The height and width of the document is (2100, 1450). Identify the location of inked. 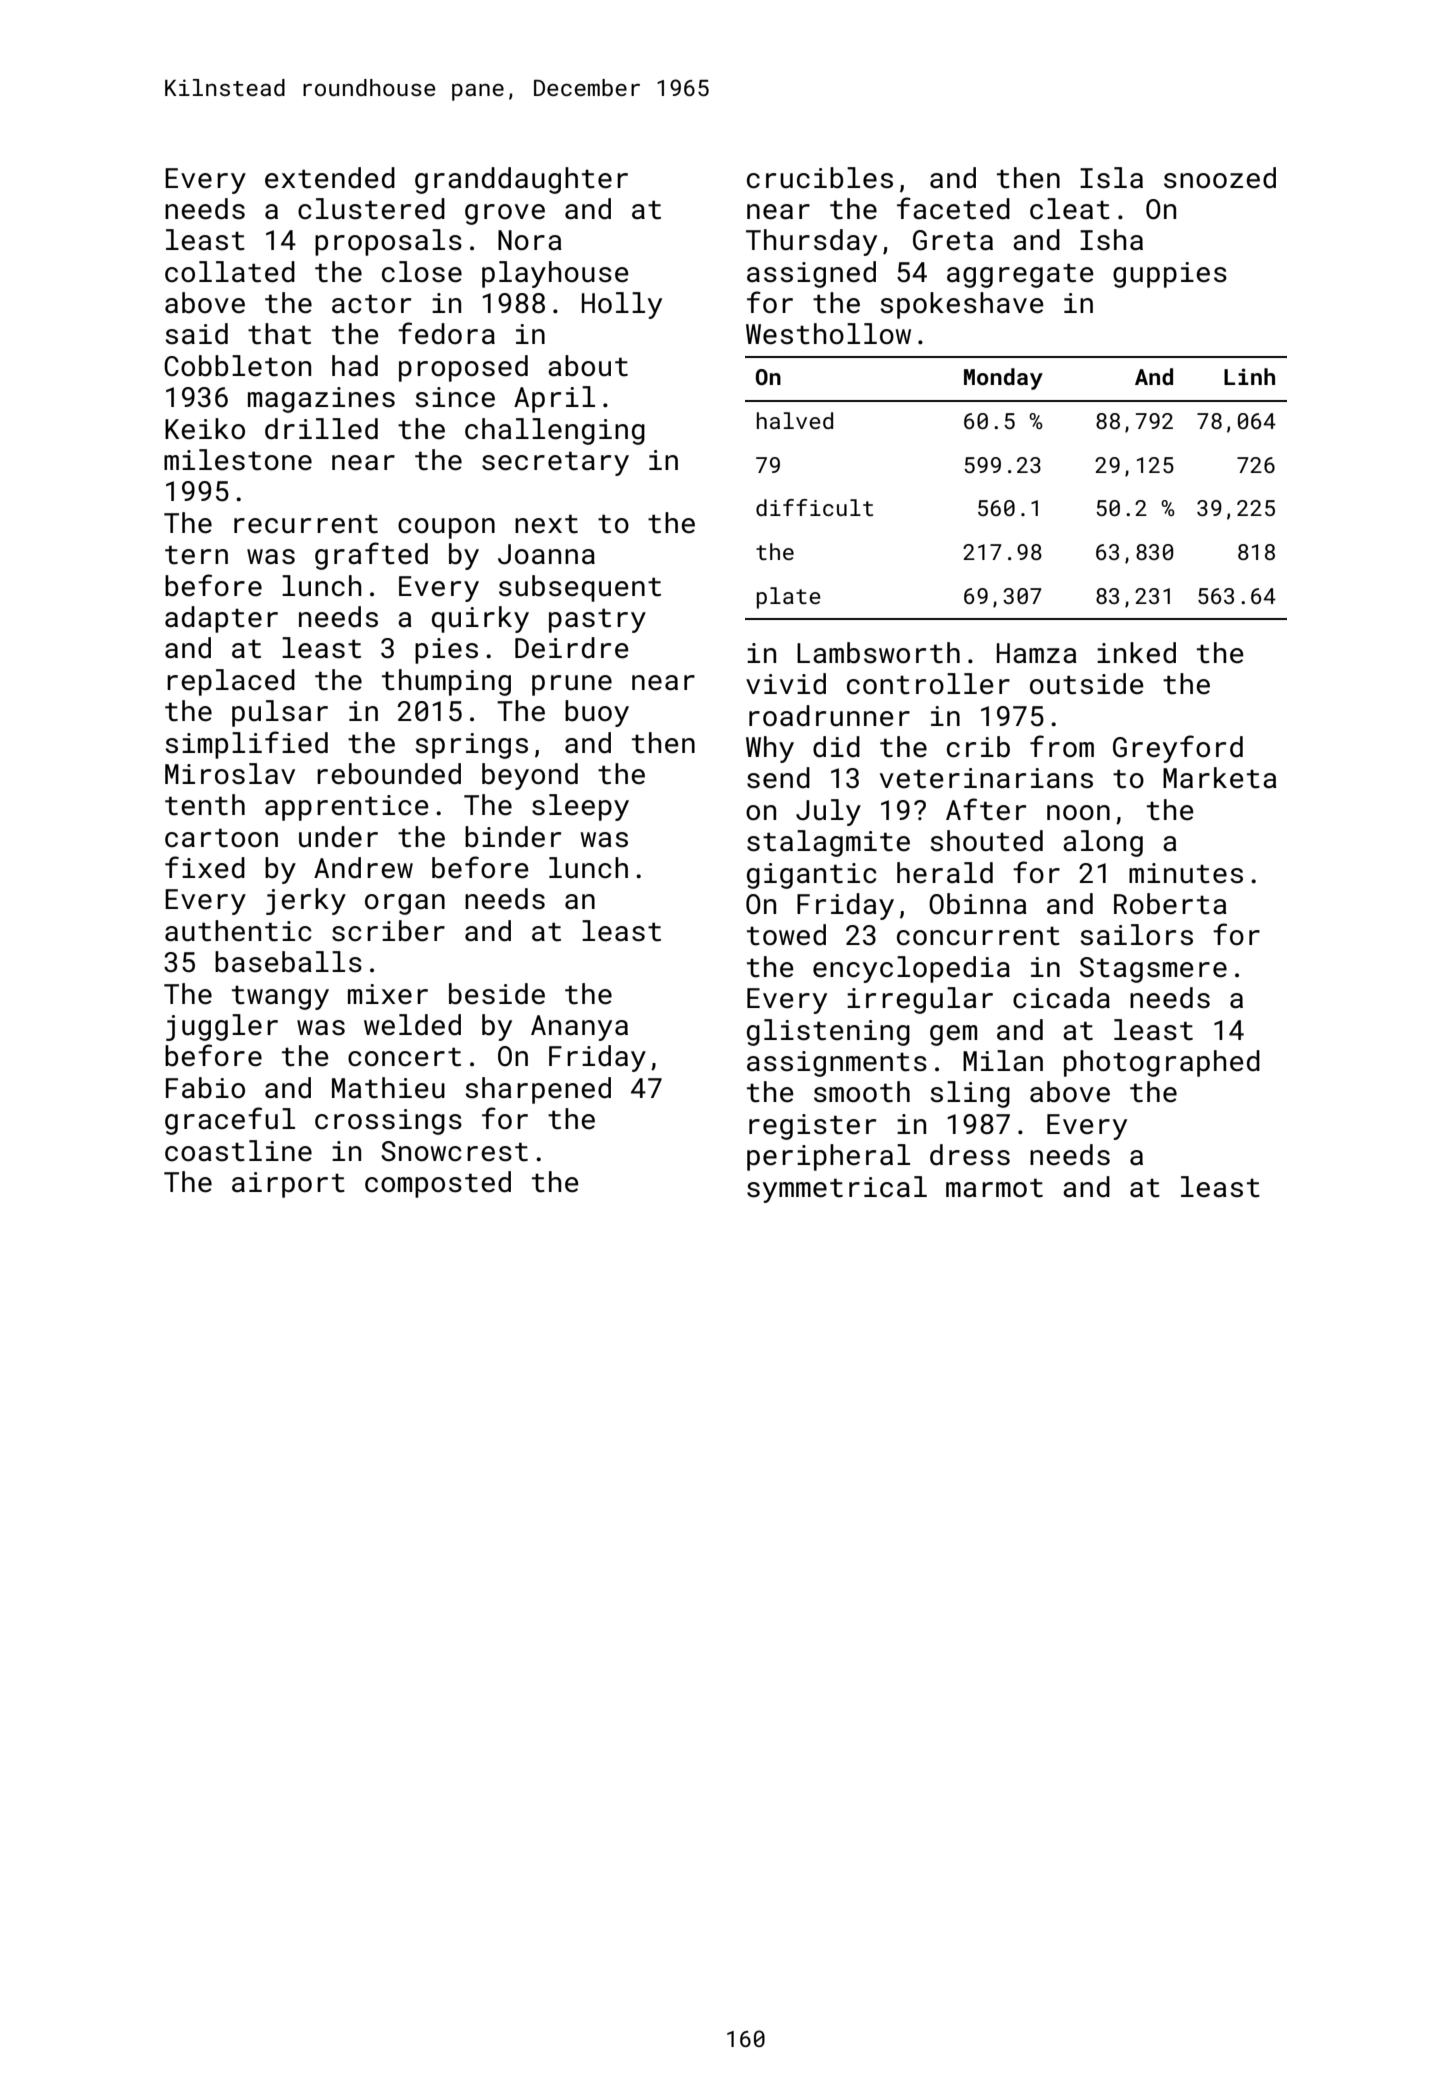
(1136, 653).
